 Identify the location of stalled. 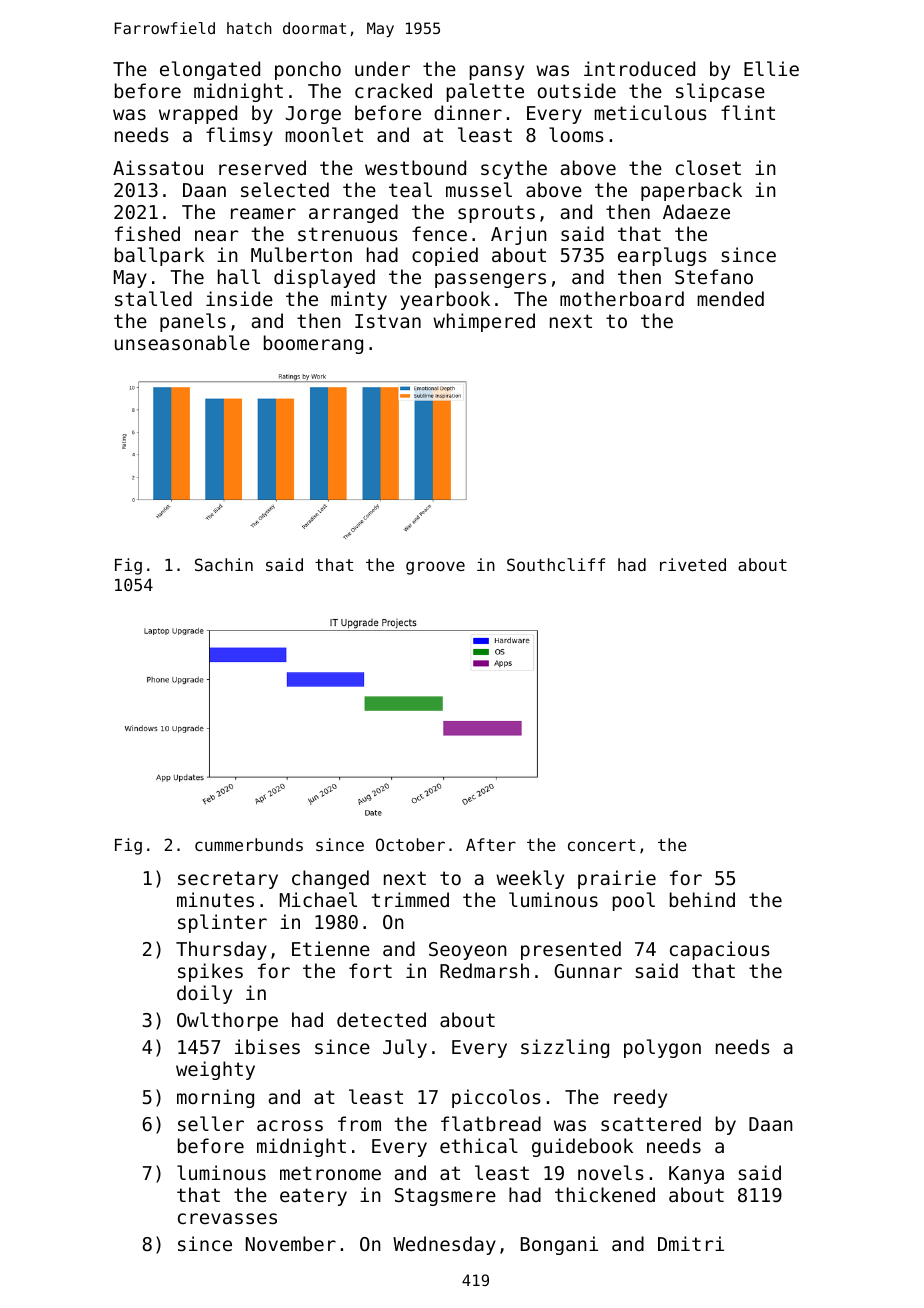
(153, 298).
